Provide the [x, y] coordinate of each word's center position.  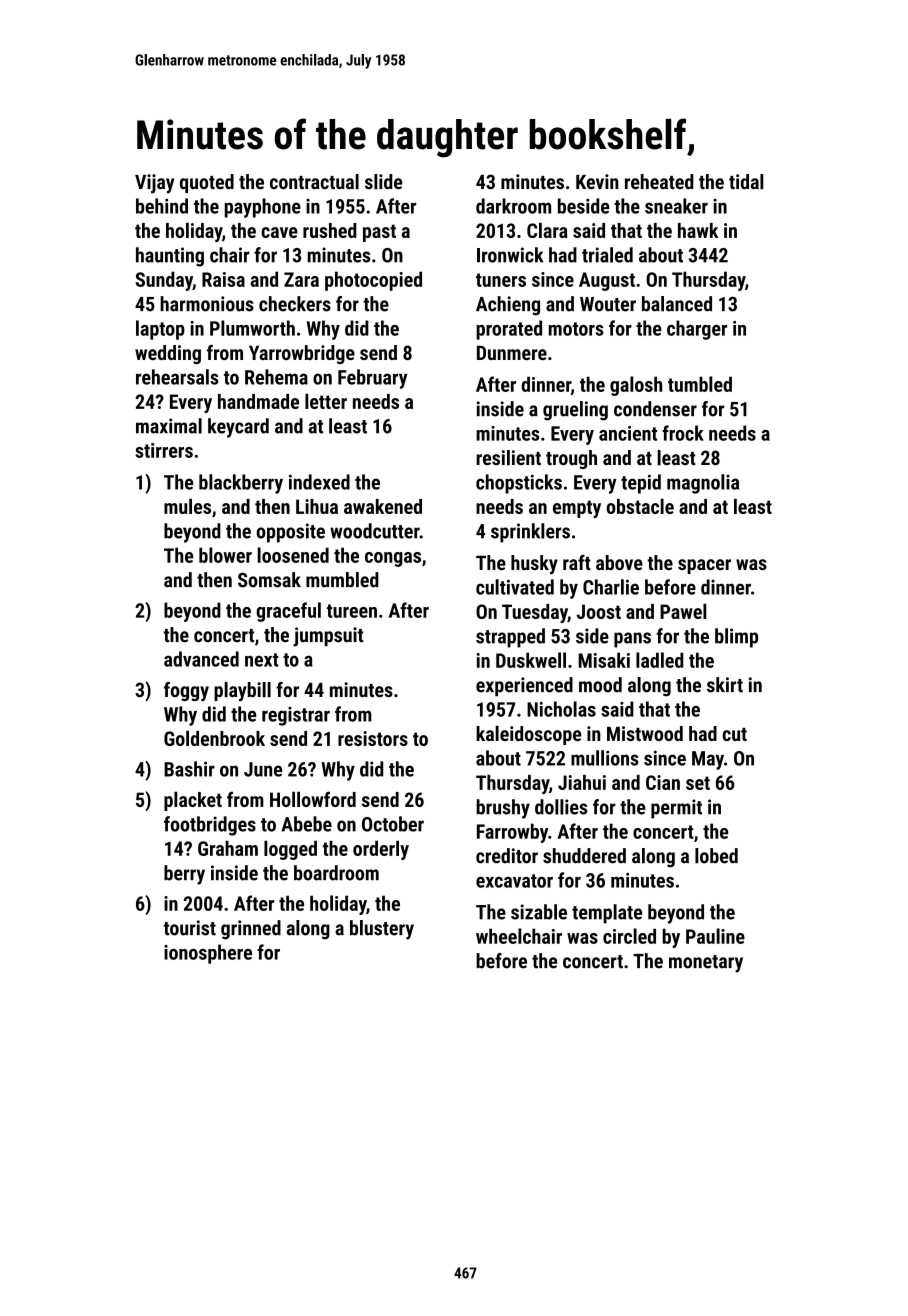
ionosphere [208, 954]
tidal [746, 182]
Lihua [317, 506]
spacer [704, 566]
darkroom [513, 206]
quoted [207, 183]
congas [393, 559]
